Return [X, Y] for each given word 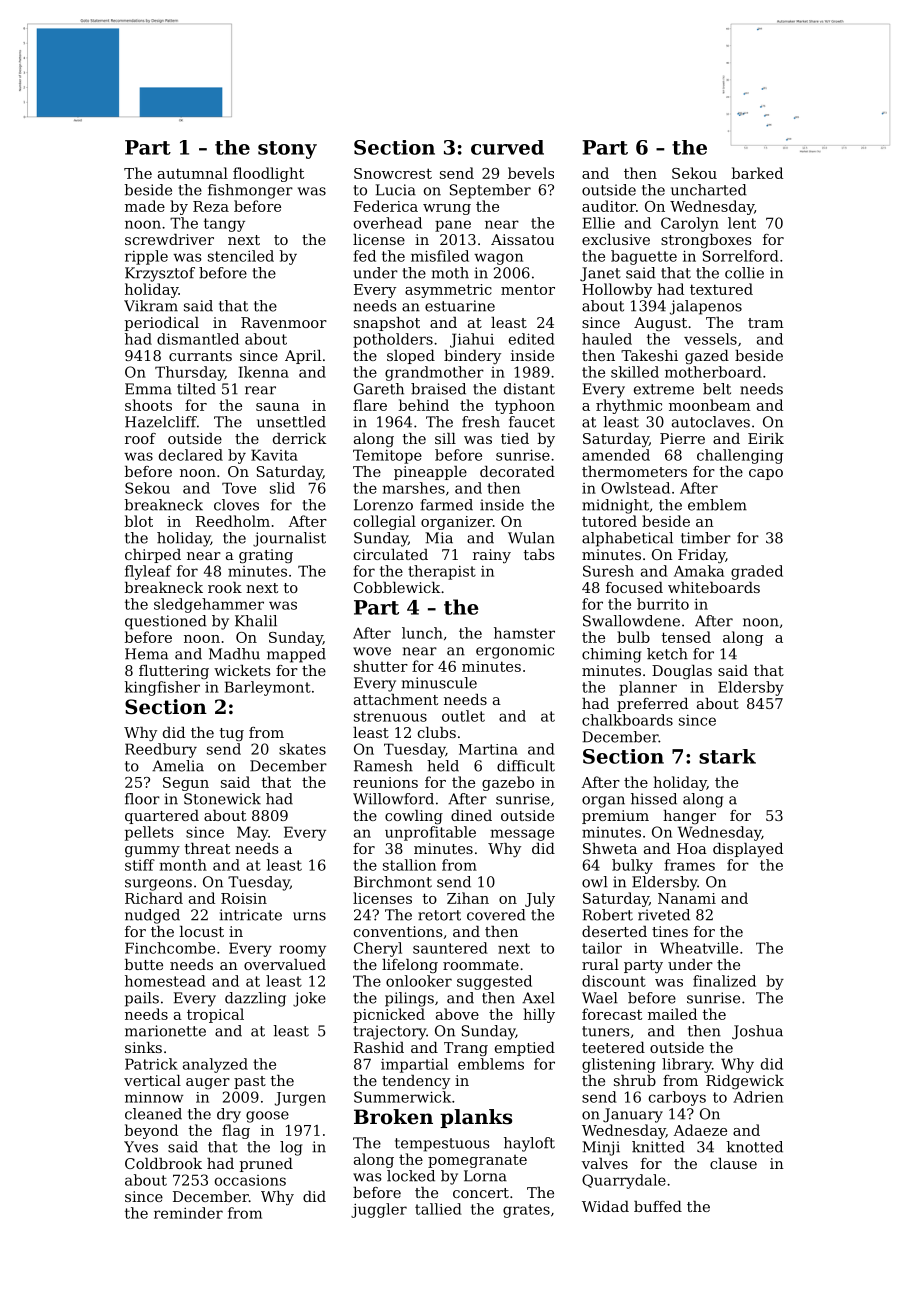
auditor [609, 206]
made [145, 206]
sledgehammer [209, 605]
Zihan [468, 898]
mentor [528, 289]
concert [481, 1193]
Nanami [687, 898]
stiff [140, 865]
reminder [188, 1213]
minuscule [439, 683]
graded [757, 572]
